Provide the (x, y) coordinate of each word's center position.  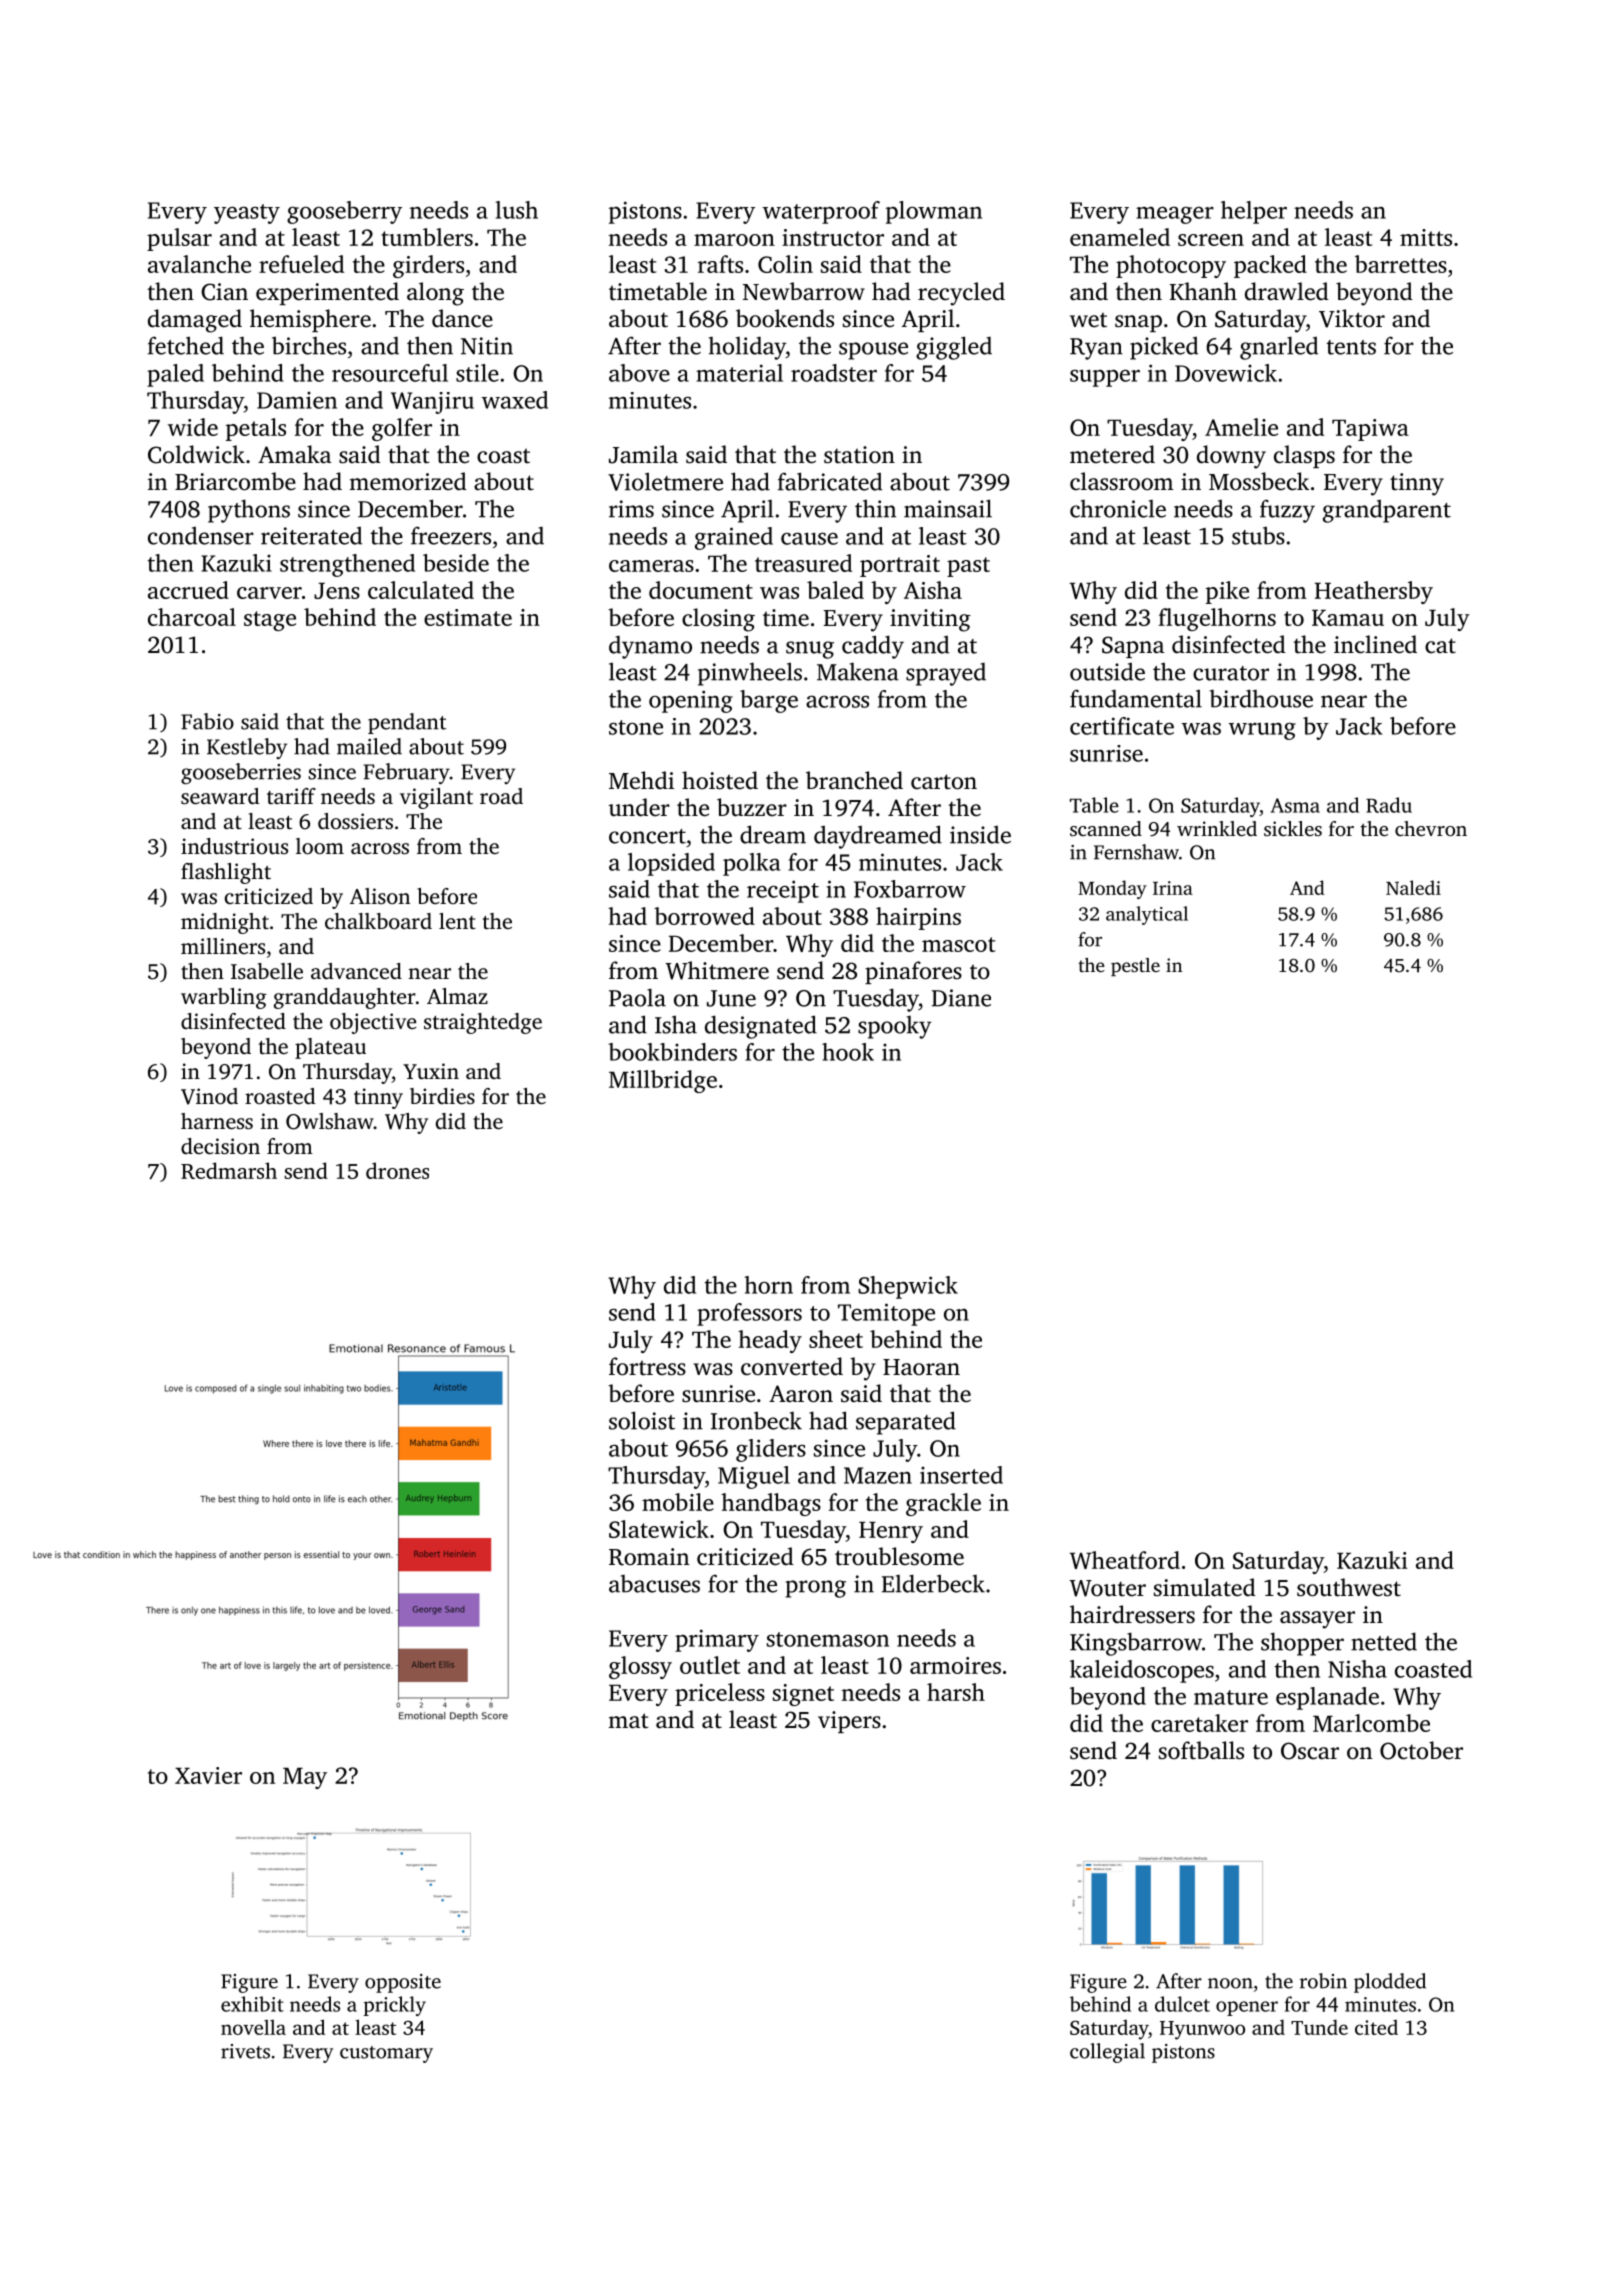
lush (516, 210)
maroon (734, 240)
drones (397, 1170)
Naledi (1413, 887)
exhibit (252, 2004)
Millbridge (663, 1081)
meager (1175, 215)
